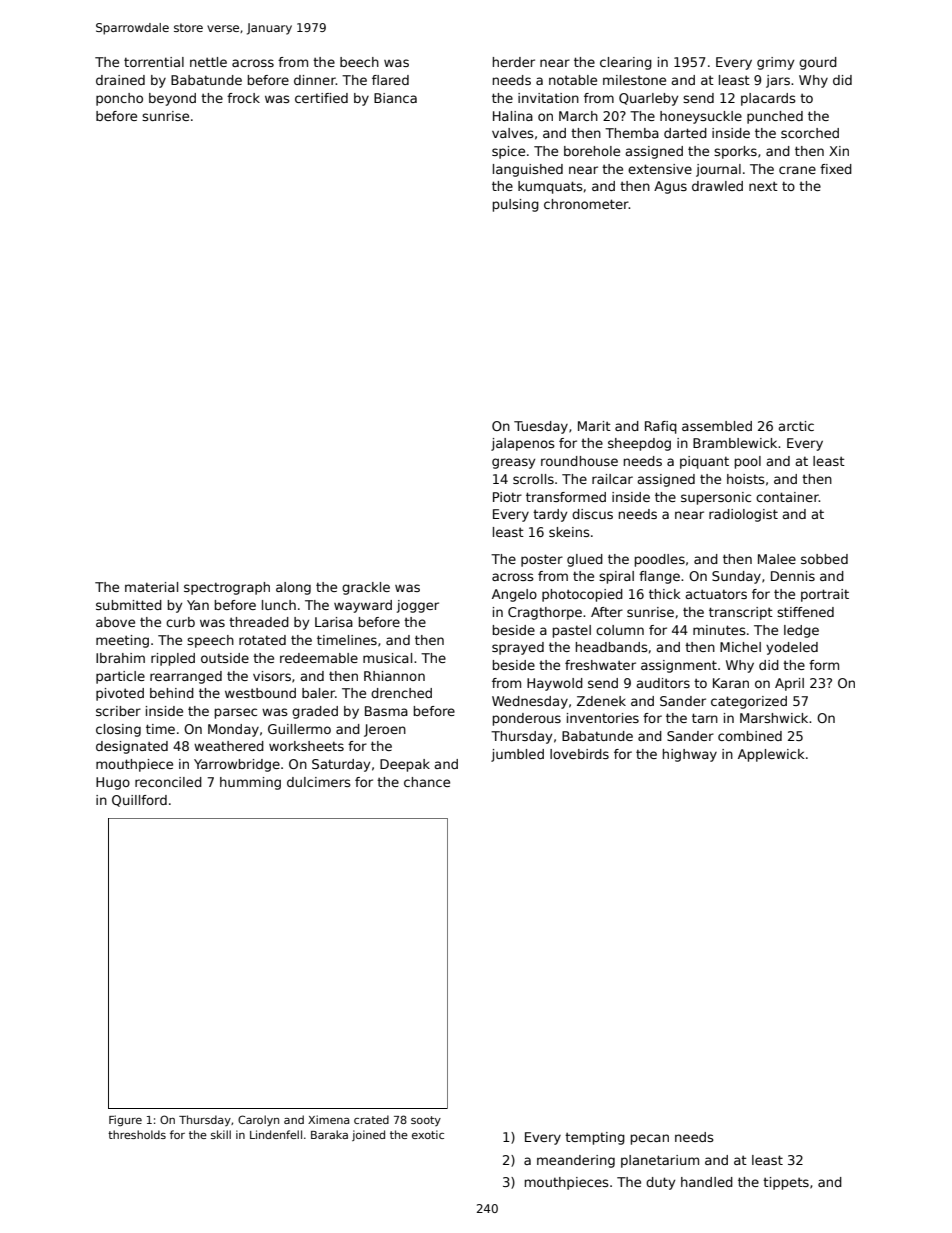 This screenshot has width=952, height=1233. Describe the element at coordinates (541, 427) in the screenshot. I see `Tuesday` at that location.
